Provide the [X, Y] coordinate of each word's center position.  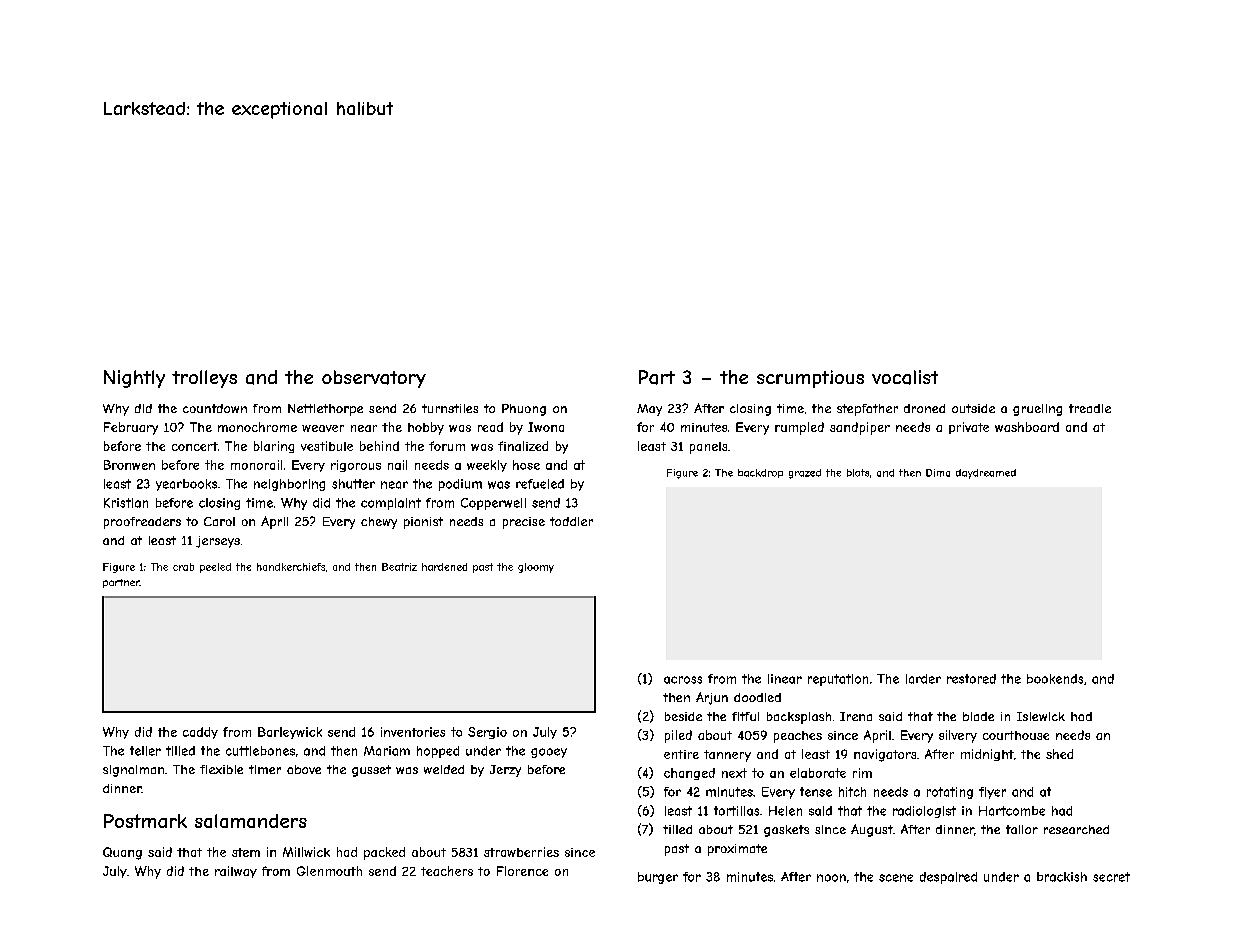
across [683, 680]
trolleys [204, 379]
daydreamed [986, 474]
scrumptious [810, 379]
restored [971, 679]
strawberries [521, 852]
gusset [371, 771]
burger [658, 878]
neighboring [289, 485]
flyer [992, 793]
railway [236, 872]
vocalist [905, 377]
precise [524, 523]
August [872, 830]
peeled [215, 568]
